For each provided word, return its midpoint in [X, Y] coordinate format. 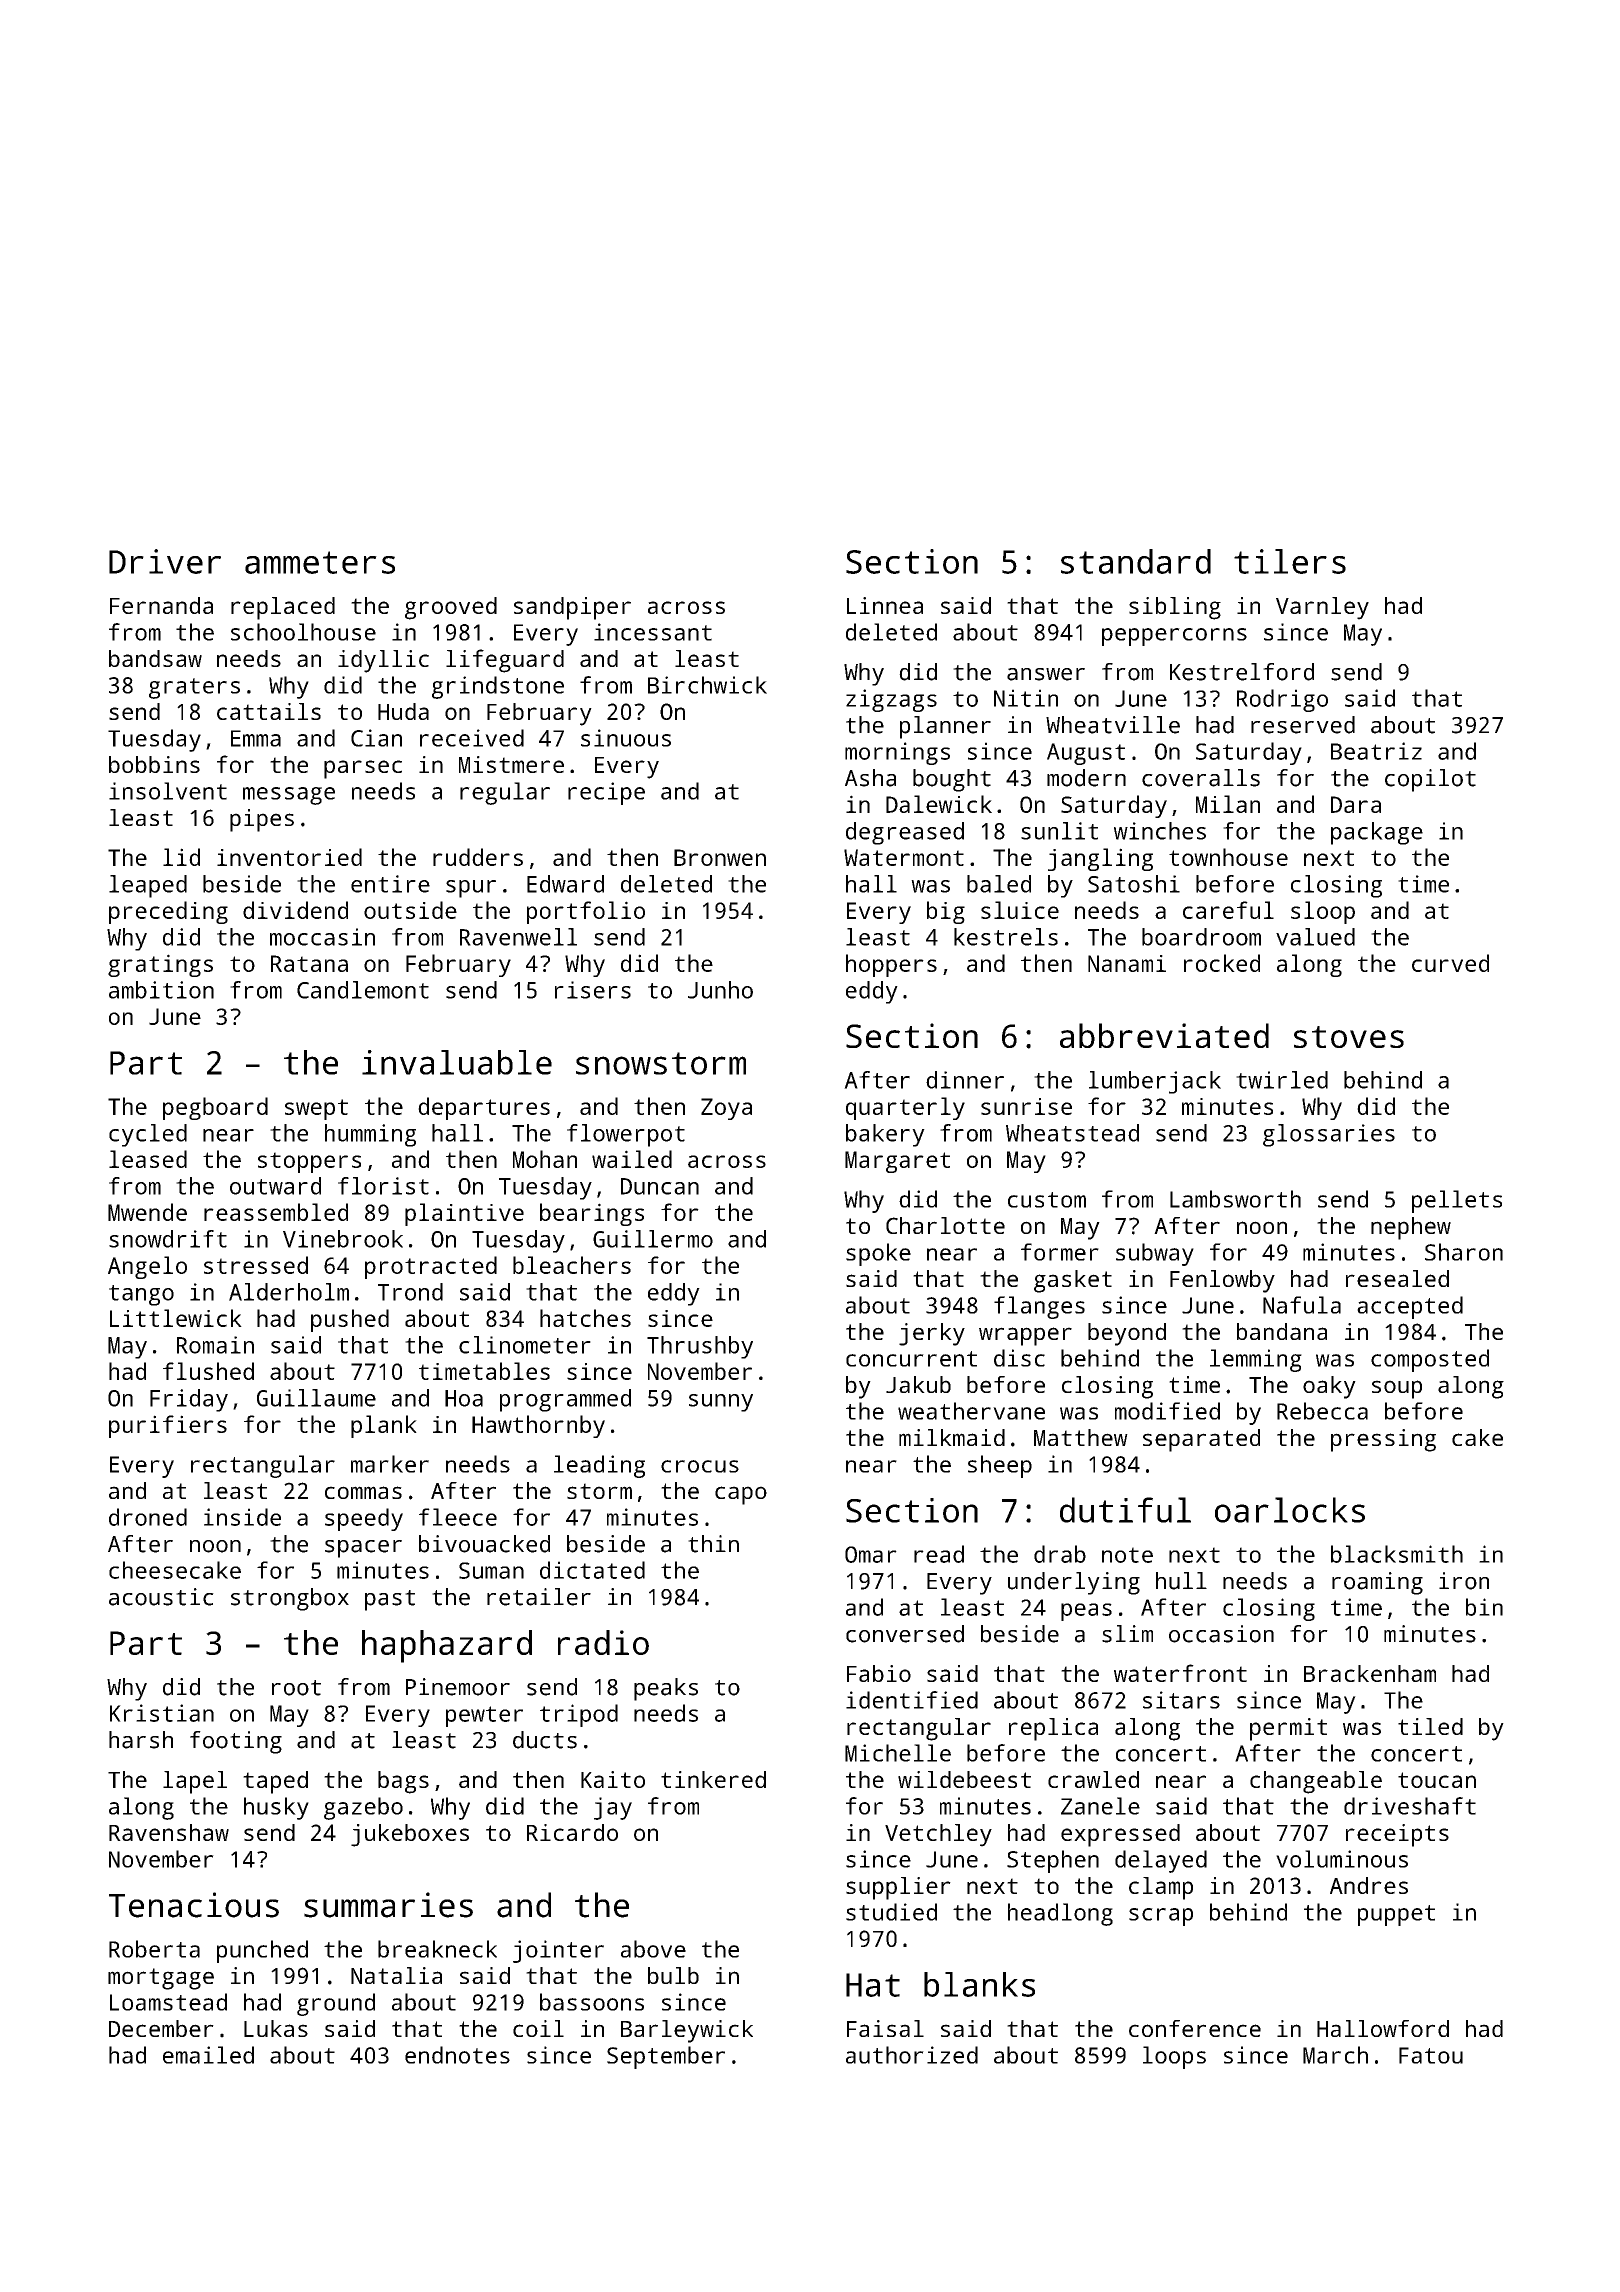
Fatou [1431, 2055]
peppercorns [1174, 637]
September [666, 2057]
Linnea [885, 605]
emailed [208, 2055]
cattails [269, 711]
